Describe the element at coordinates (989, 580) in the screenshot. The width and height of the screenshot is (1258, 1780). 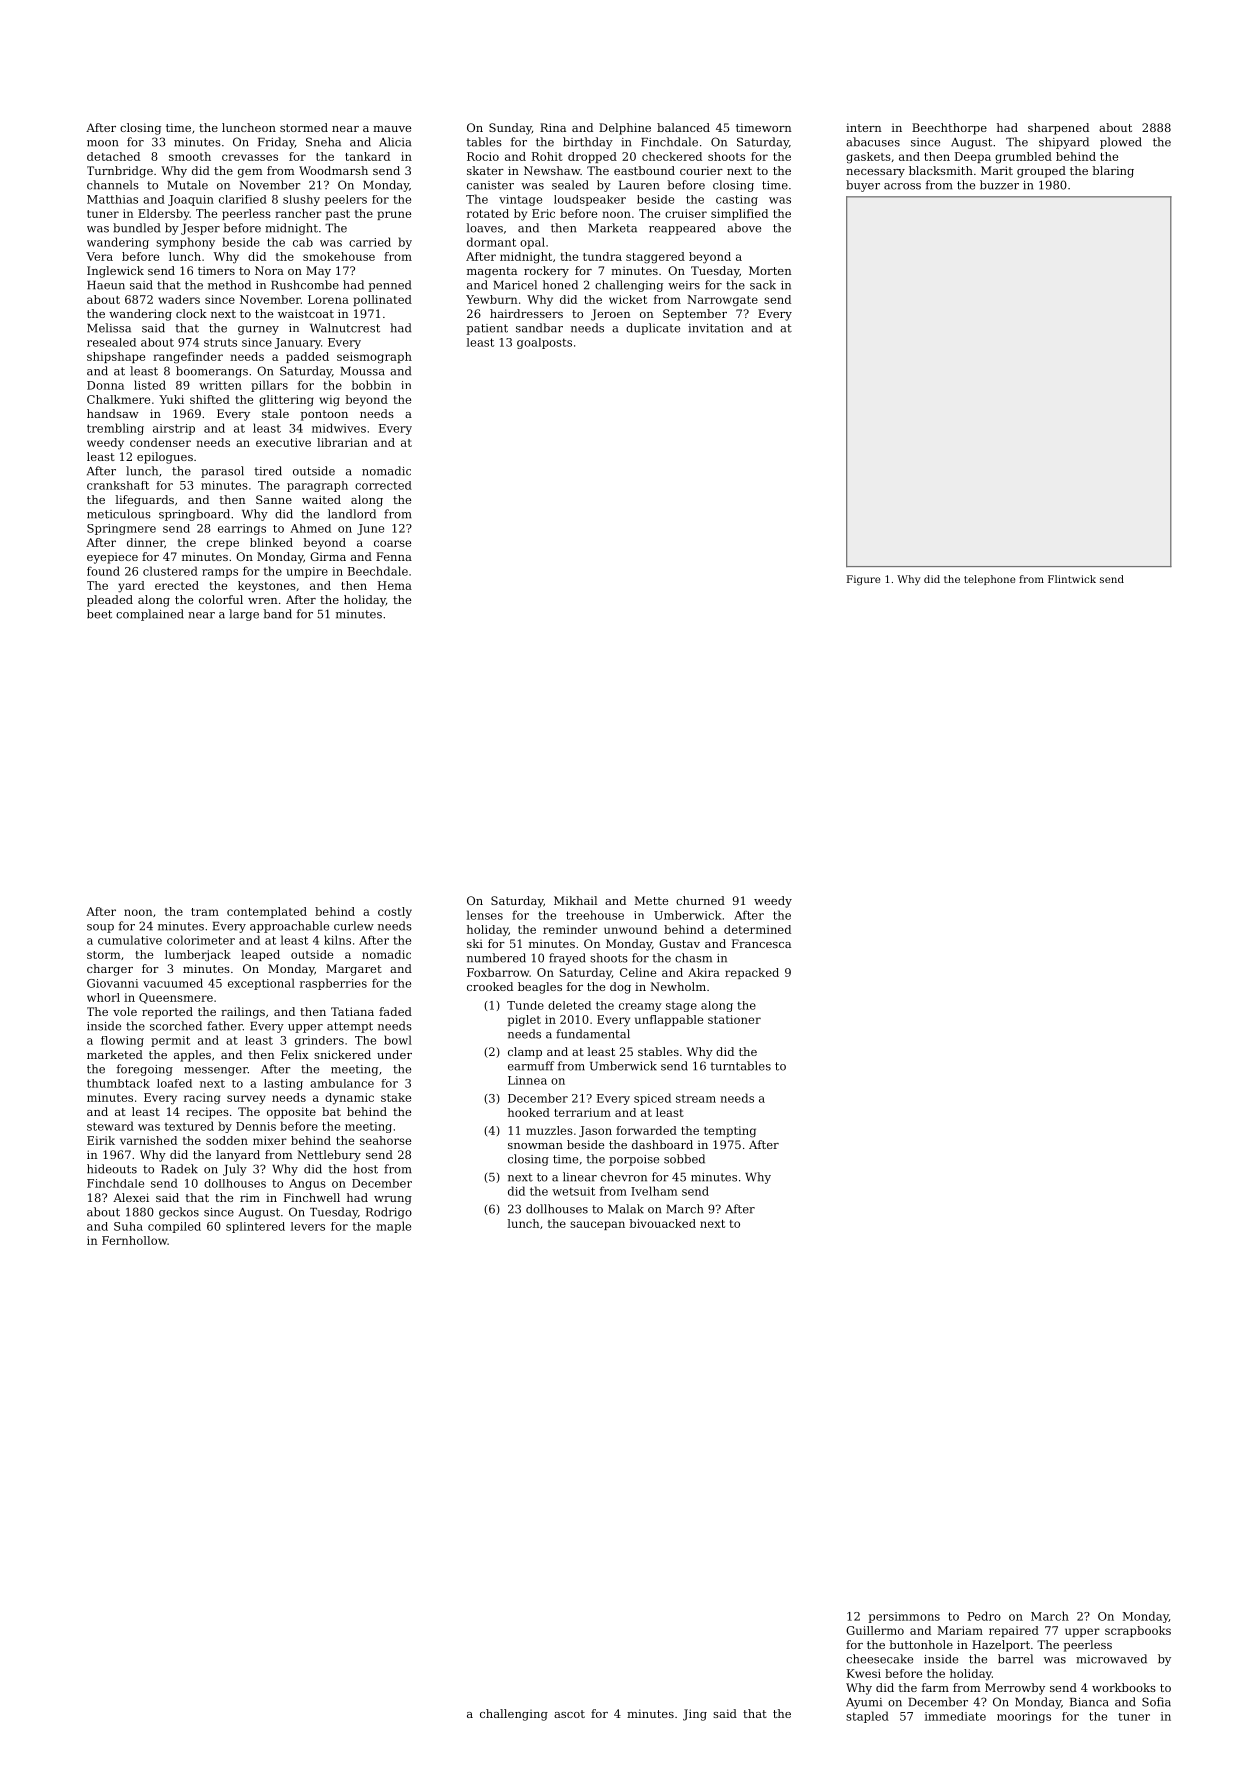
I see `telephone` at that location.
